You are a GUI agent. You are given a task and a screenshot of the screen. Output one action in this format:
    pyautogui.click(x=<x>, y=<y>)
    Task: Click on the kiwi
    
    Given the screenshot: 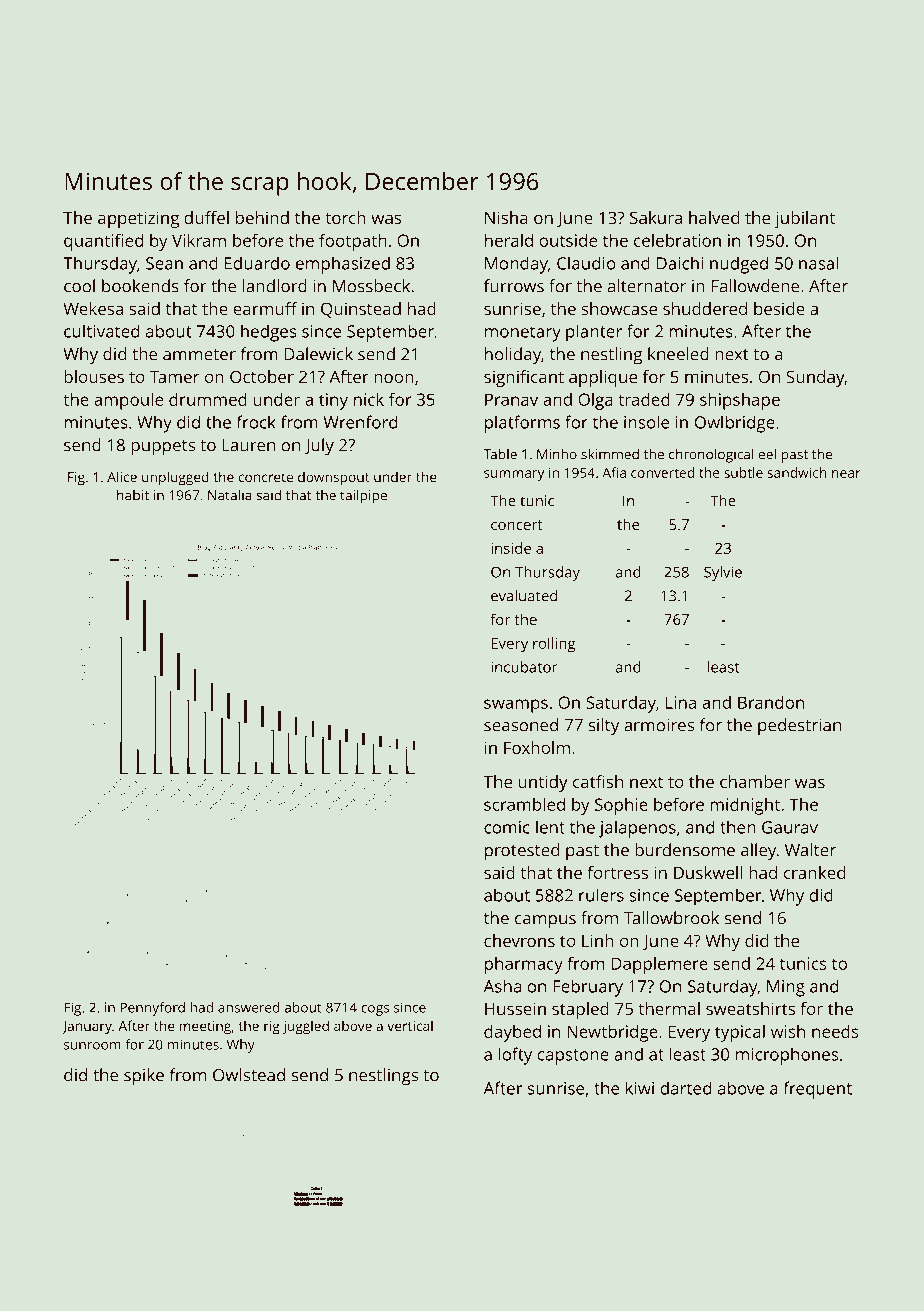 What is the action you would take?
    pyautogui.click(x=640, y=1088)
